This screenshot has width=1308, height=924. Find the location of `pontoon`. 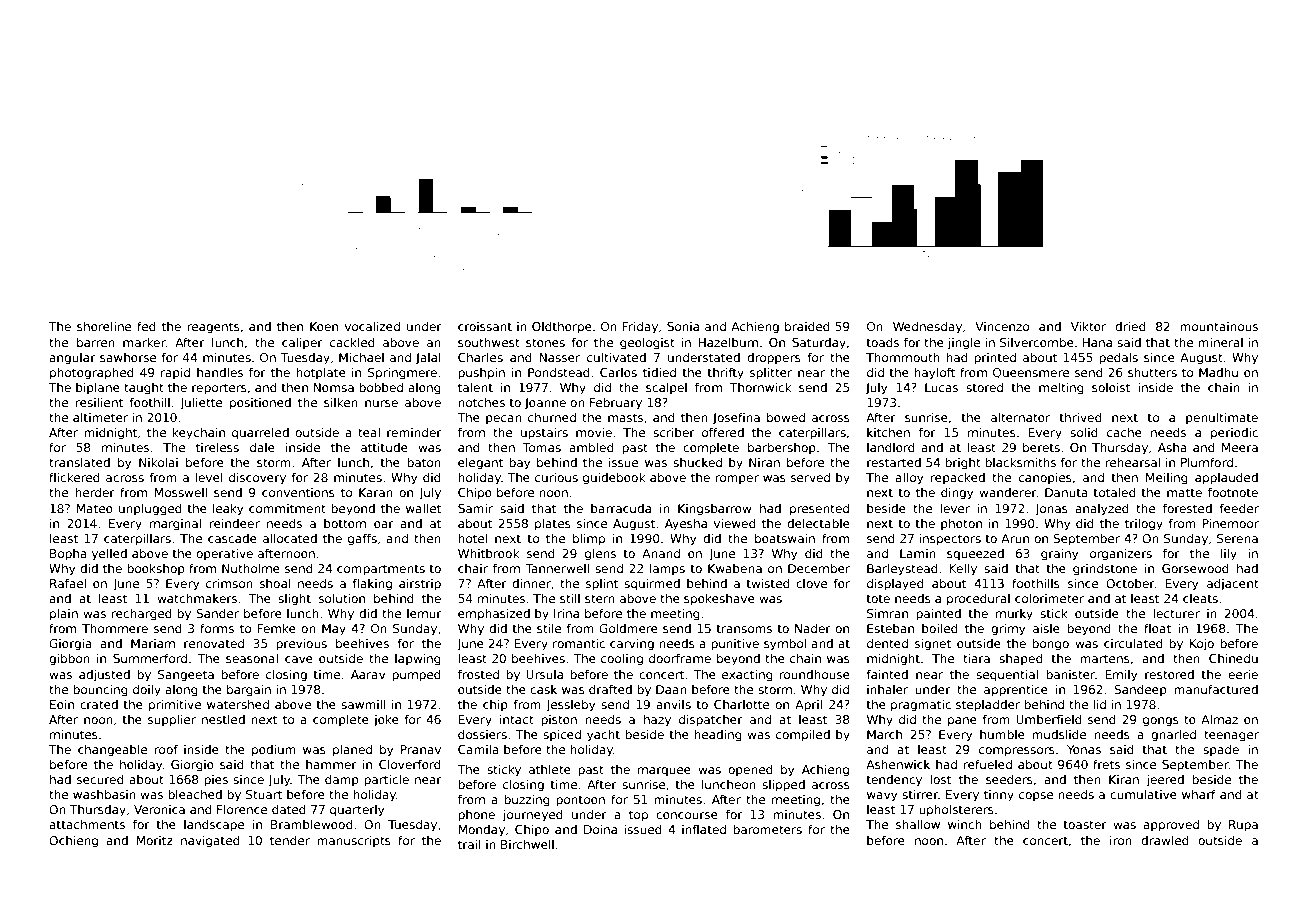

pontoon is located at coordinates (580, 801).
